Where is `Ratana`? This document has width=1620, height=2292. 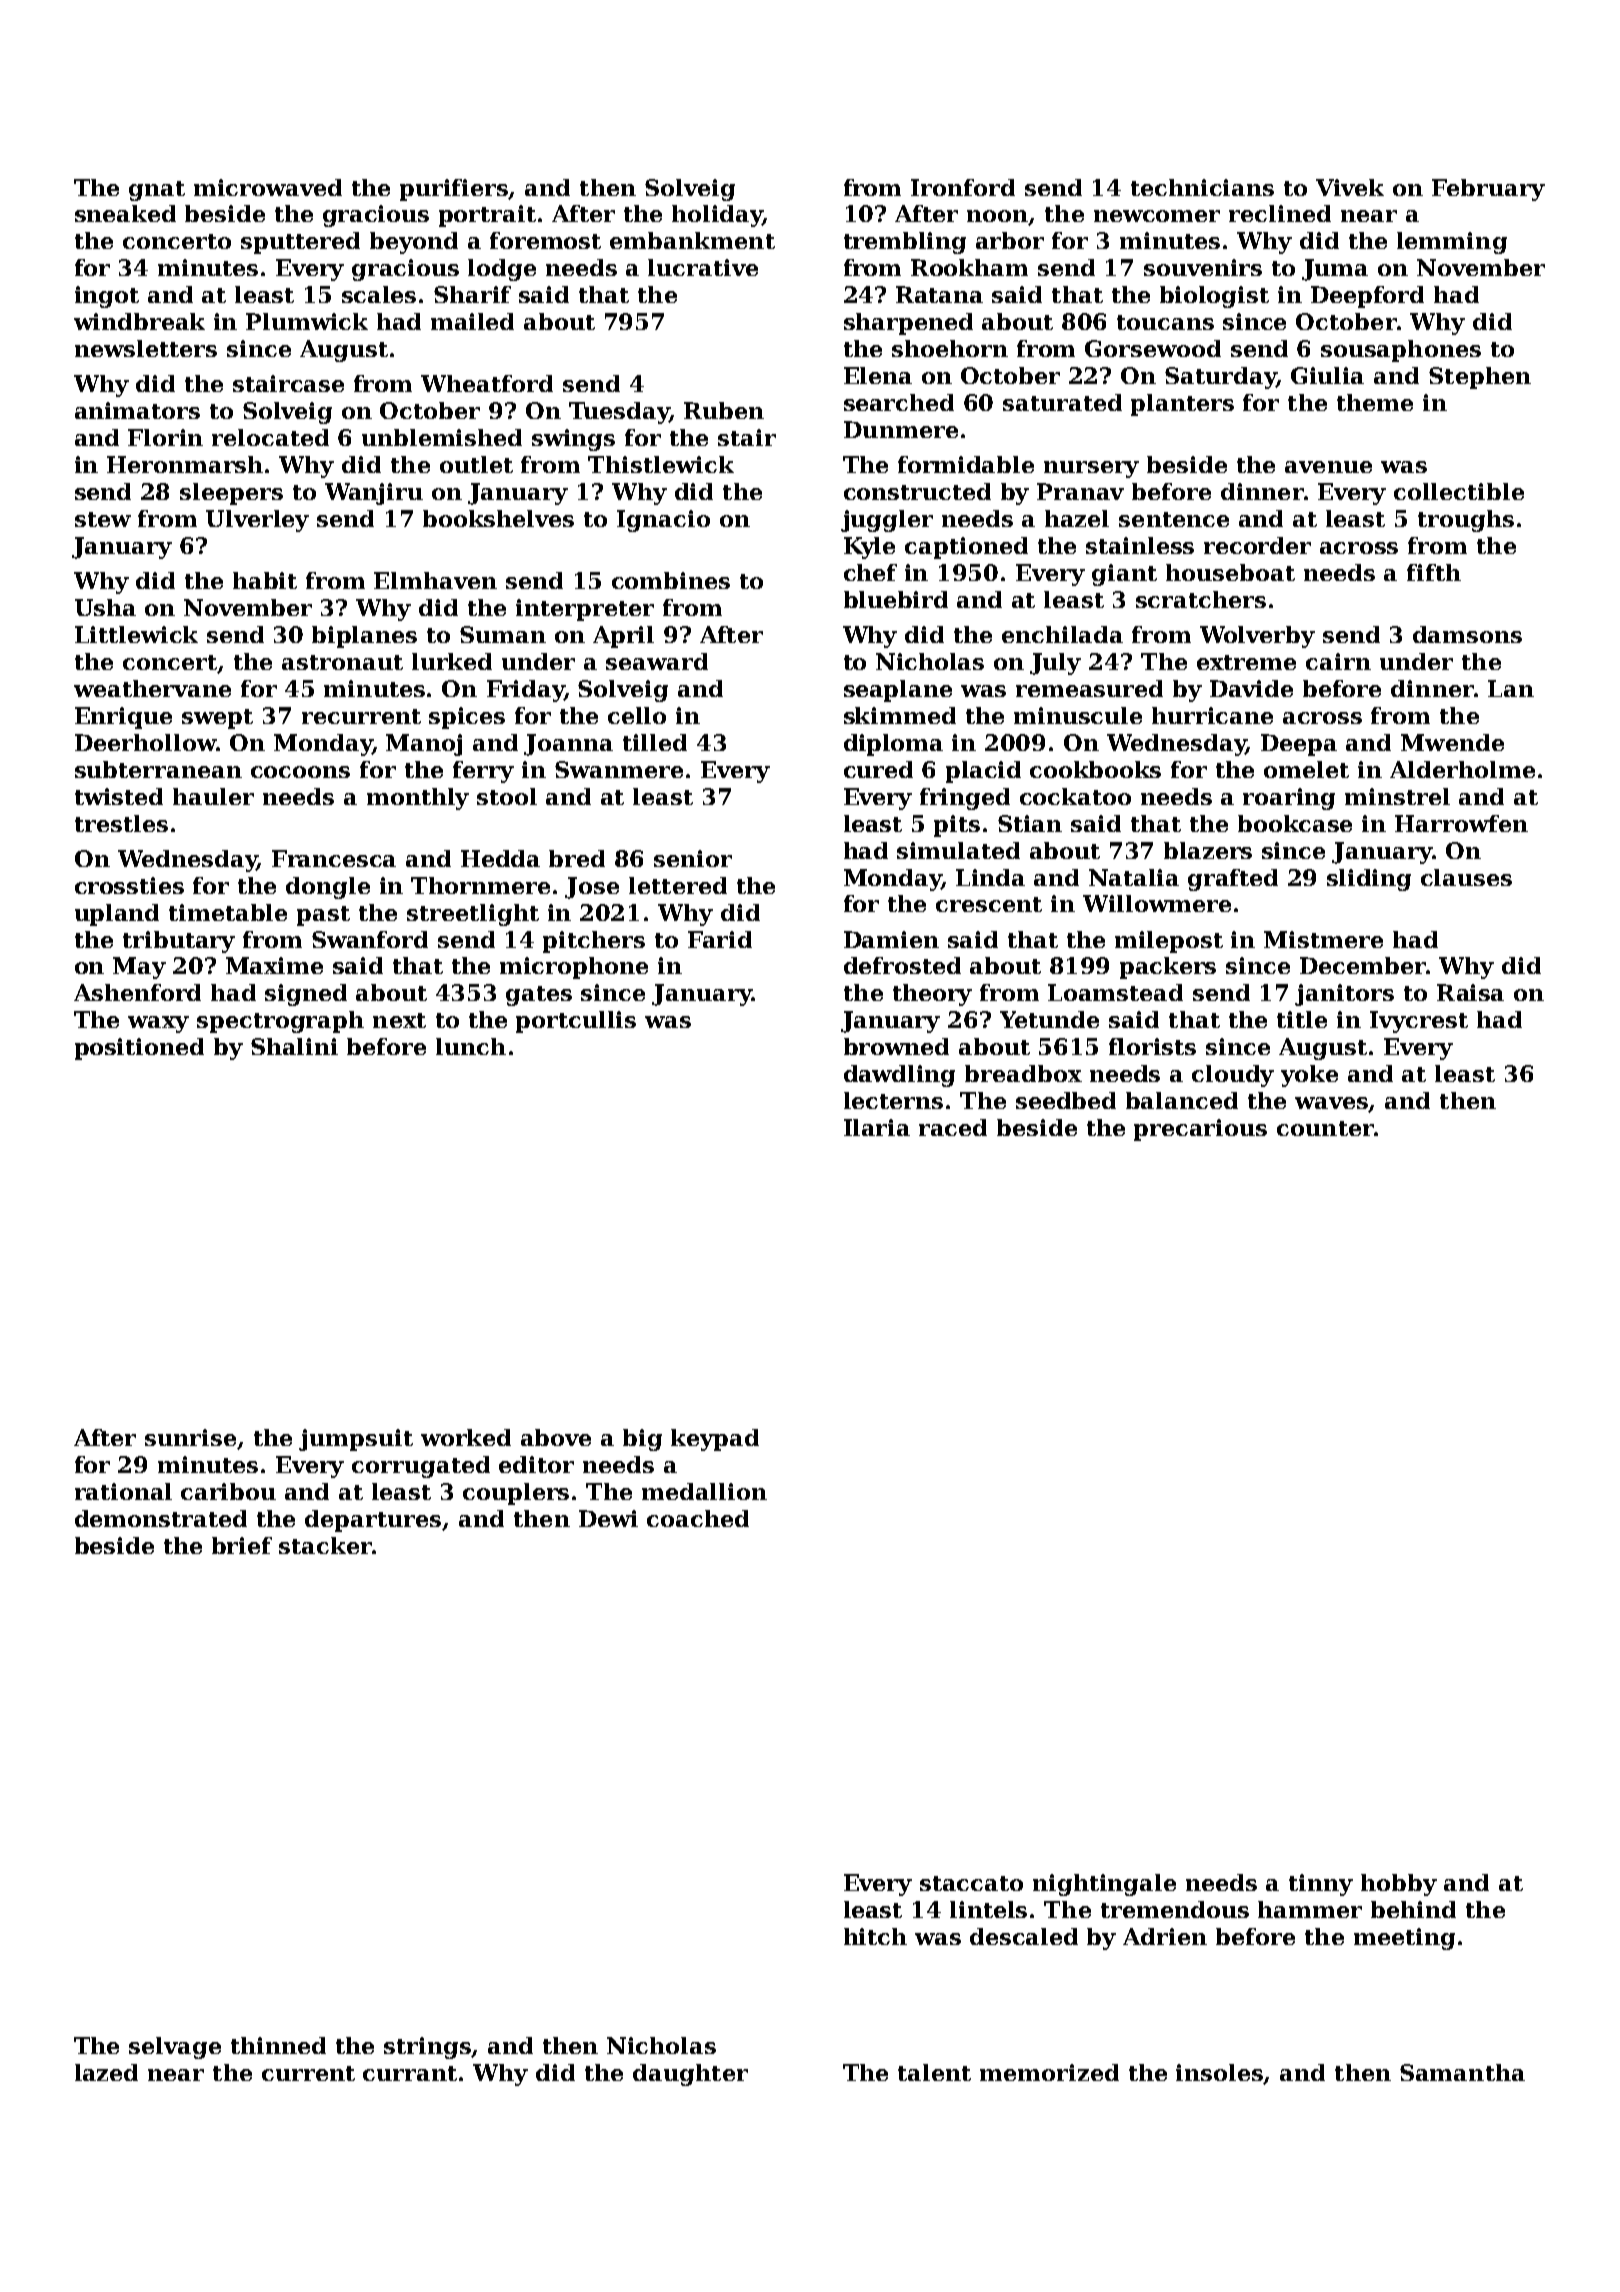
Ratana is located at coordinates (939, 294).
